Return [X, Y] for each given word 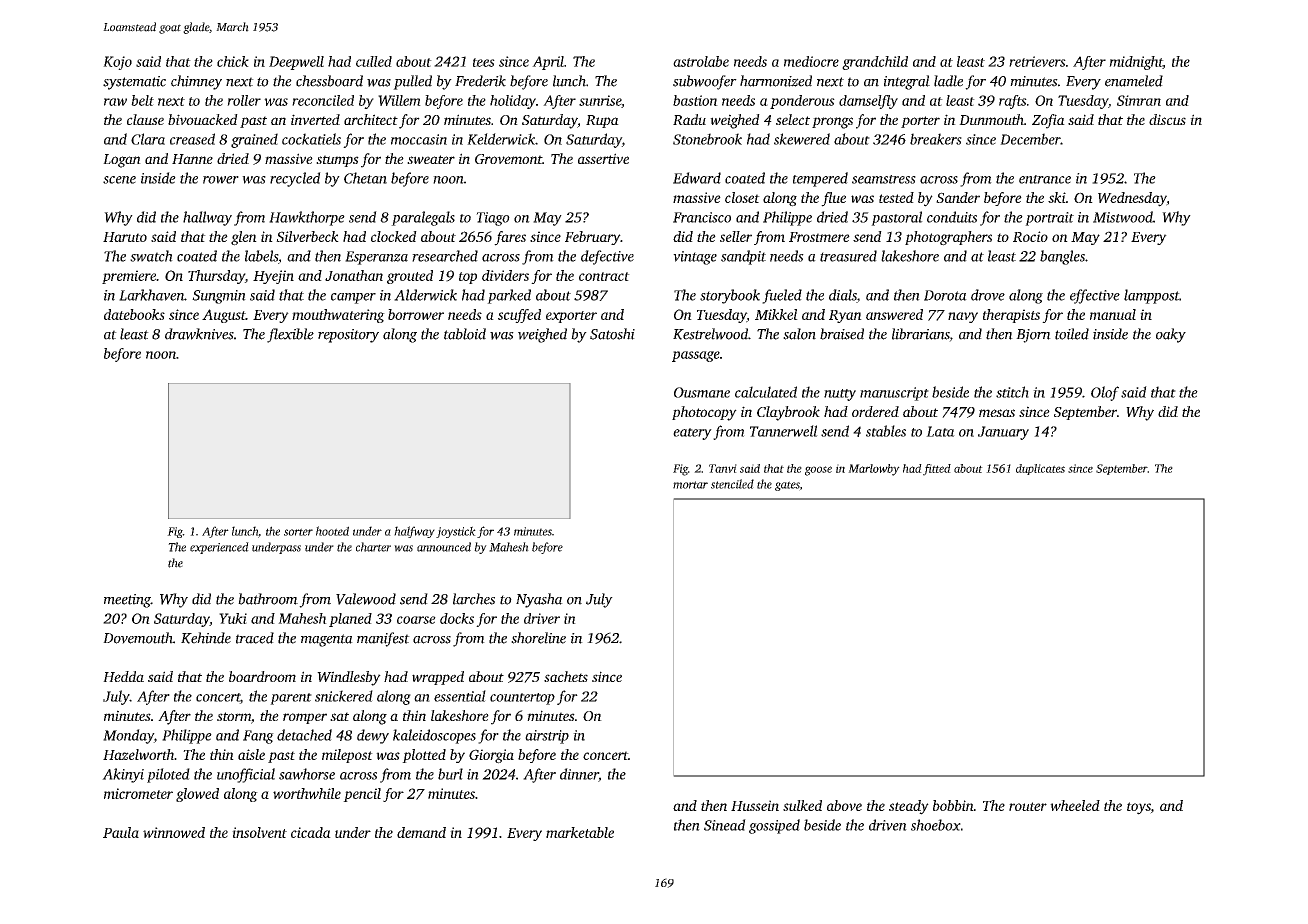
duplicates [1040, 469]
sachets [566, 676]
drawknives [199, 334]
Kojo [117, 63]
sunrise [600, 100]
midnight [1136, 63]
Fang [258, 737]
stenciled [732, 484]
